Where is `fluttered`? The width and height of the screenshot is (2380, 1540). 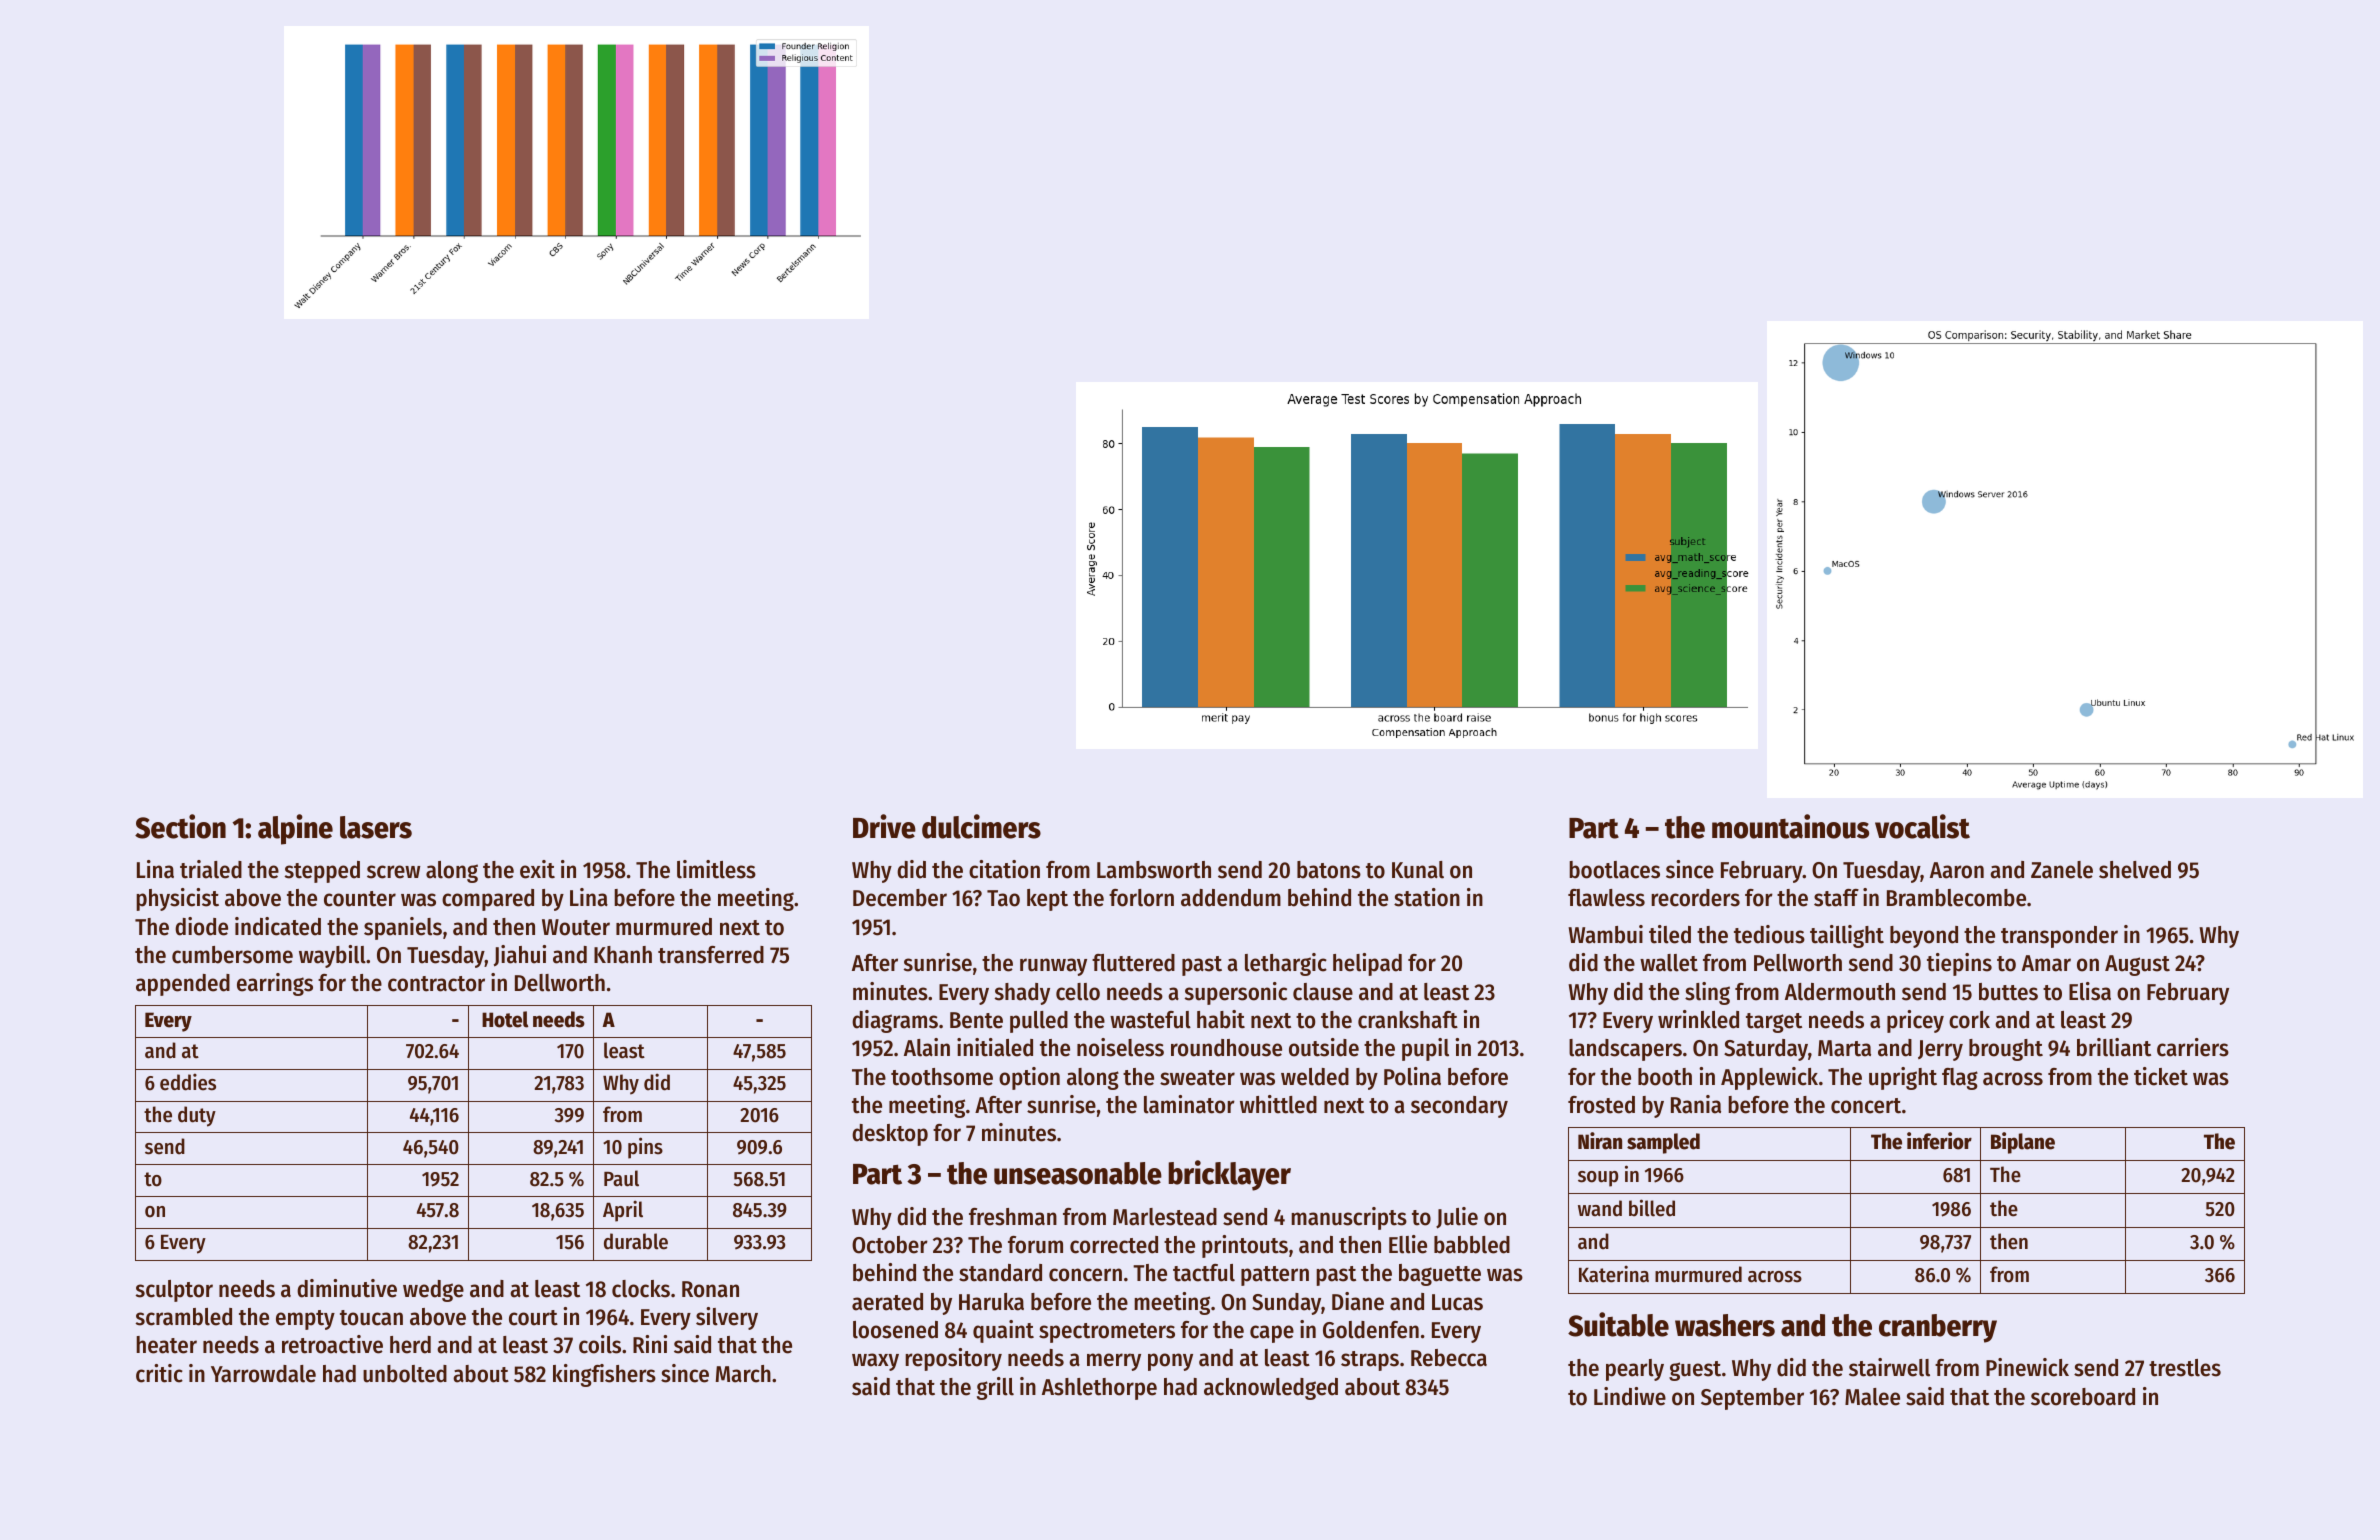
fluttered is located at coordinates (1133, 963).
